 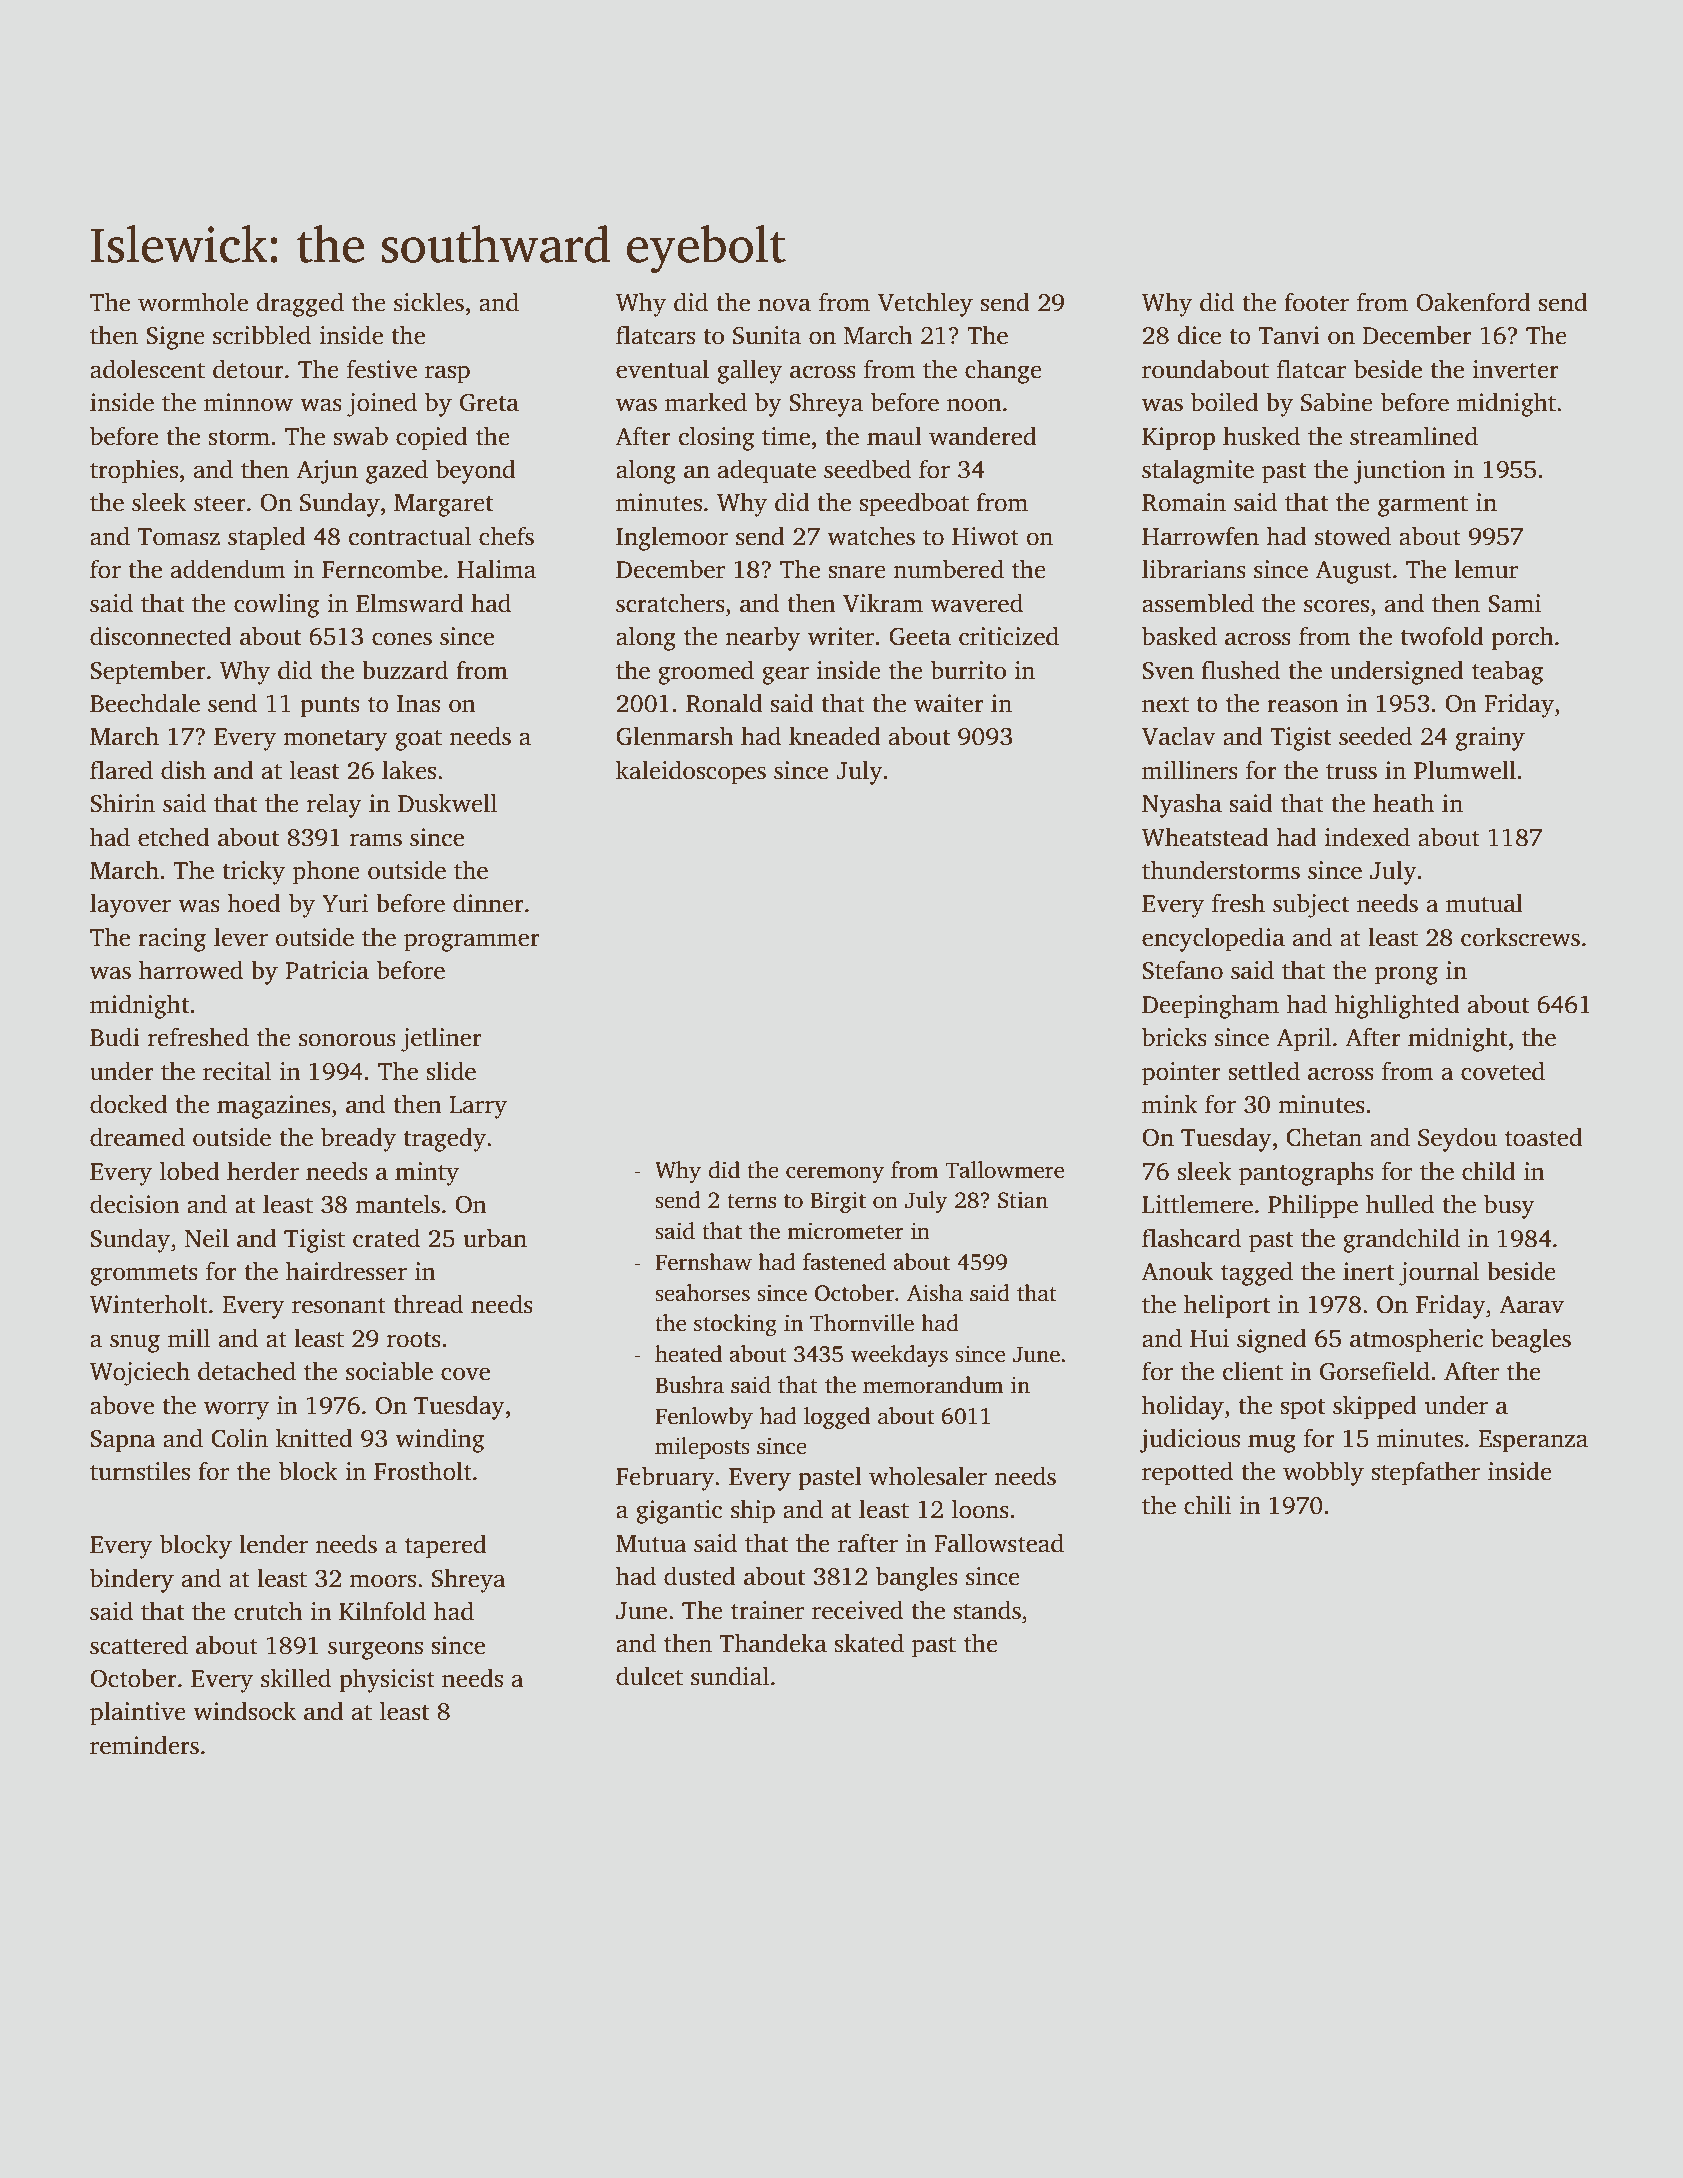 What do you see at coordinates (1490, 739) in the screenshot?
I see `grainy` at bounding box center [1490, 739].
